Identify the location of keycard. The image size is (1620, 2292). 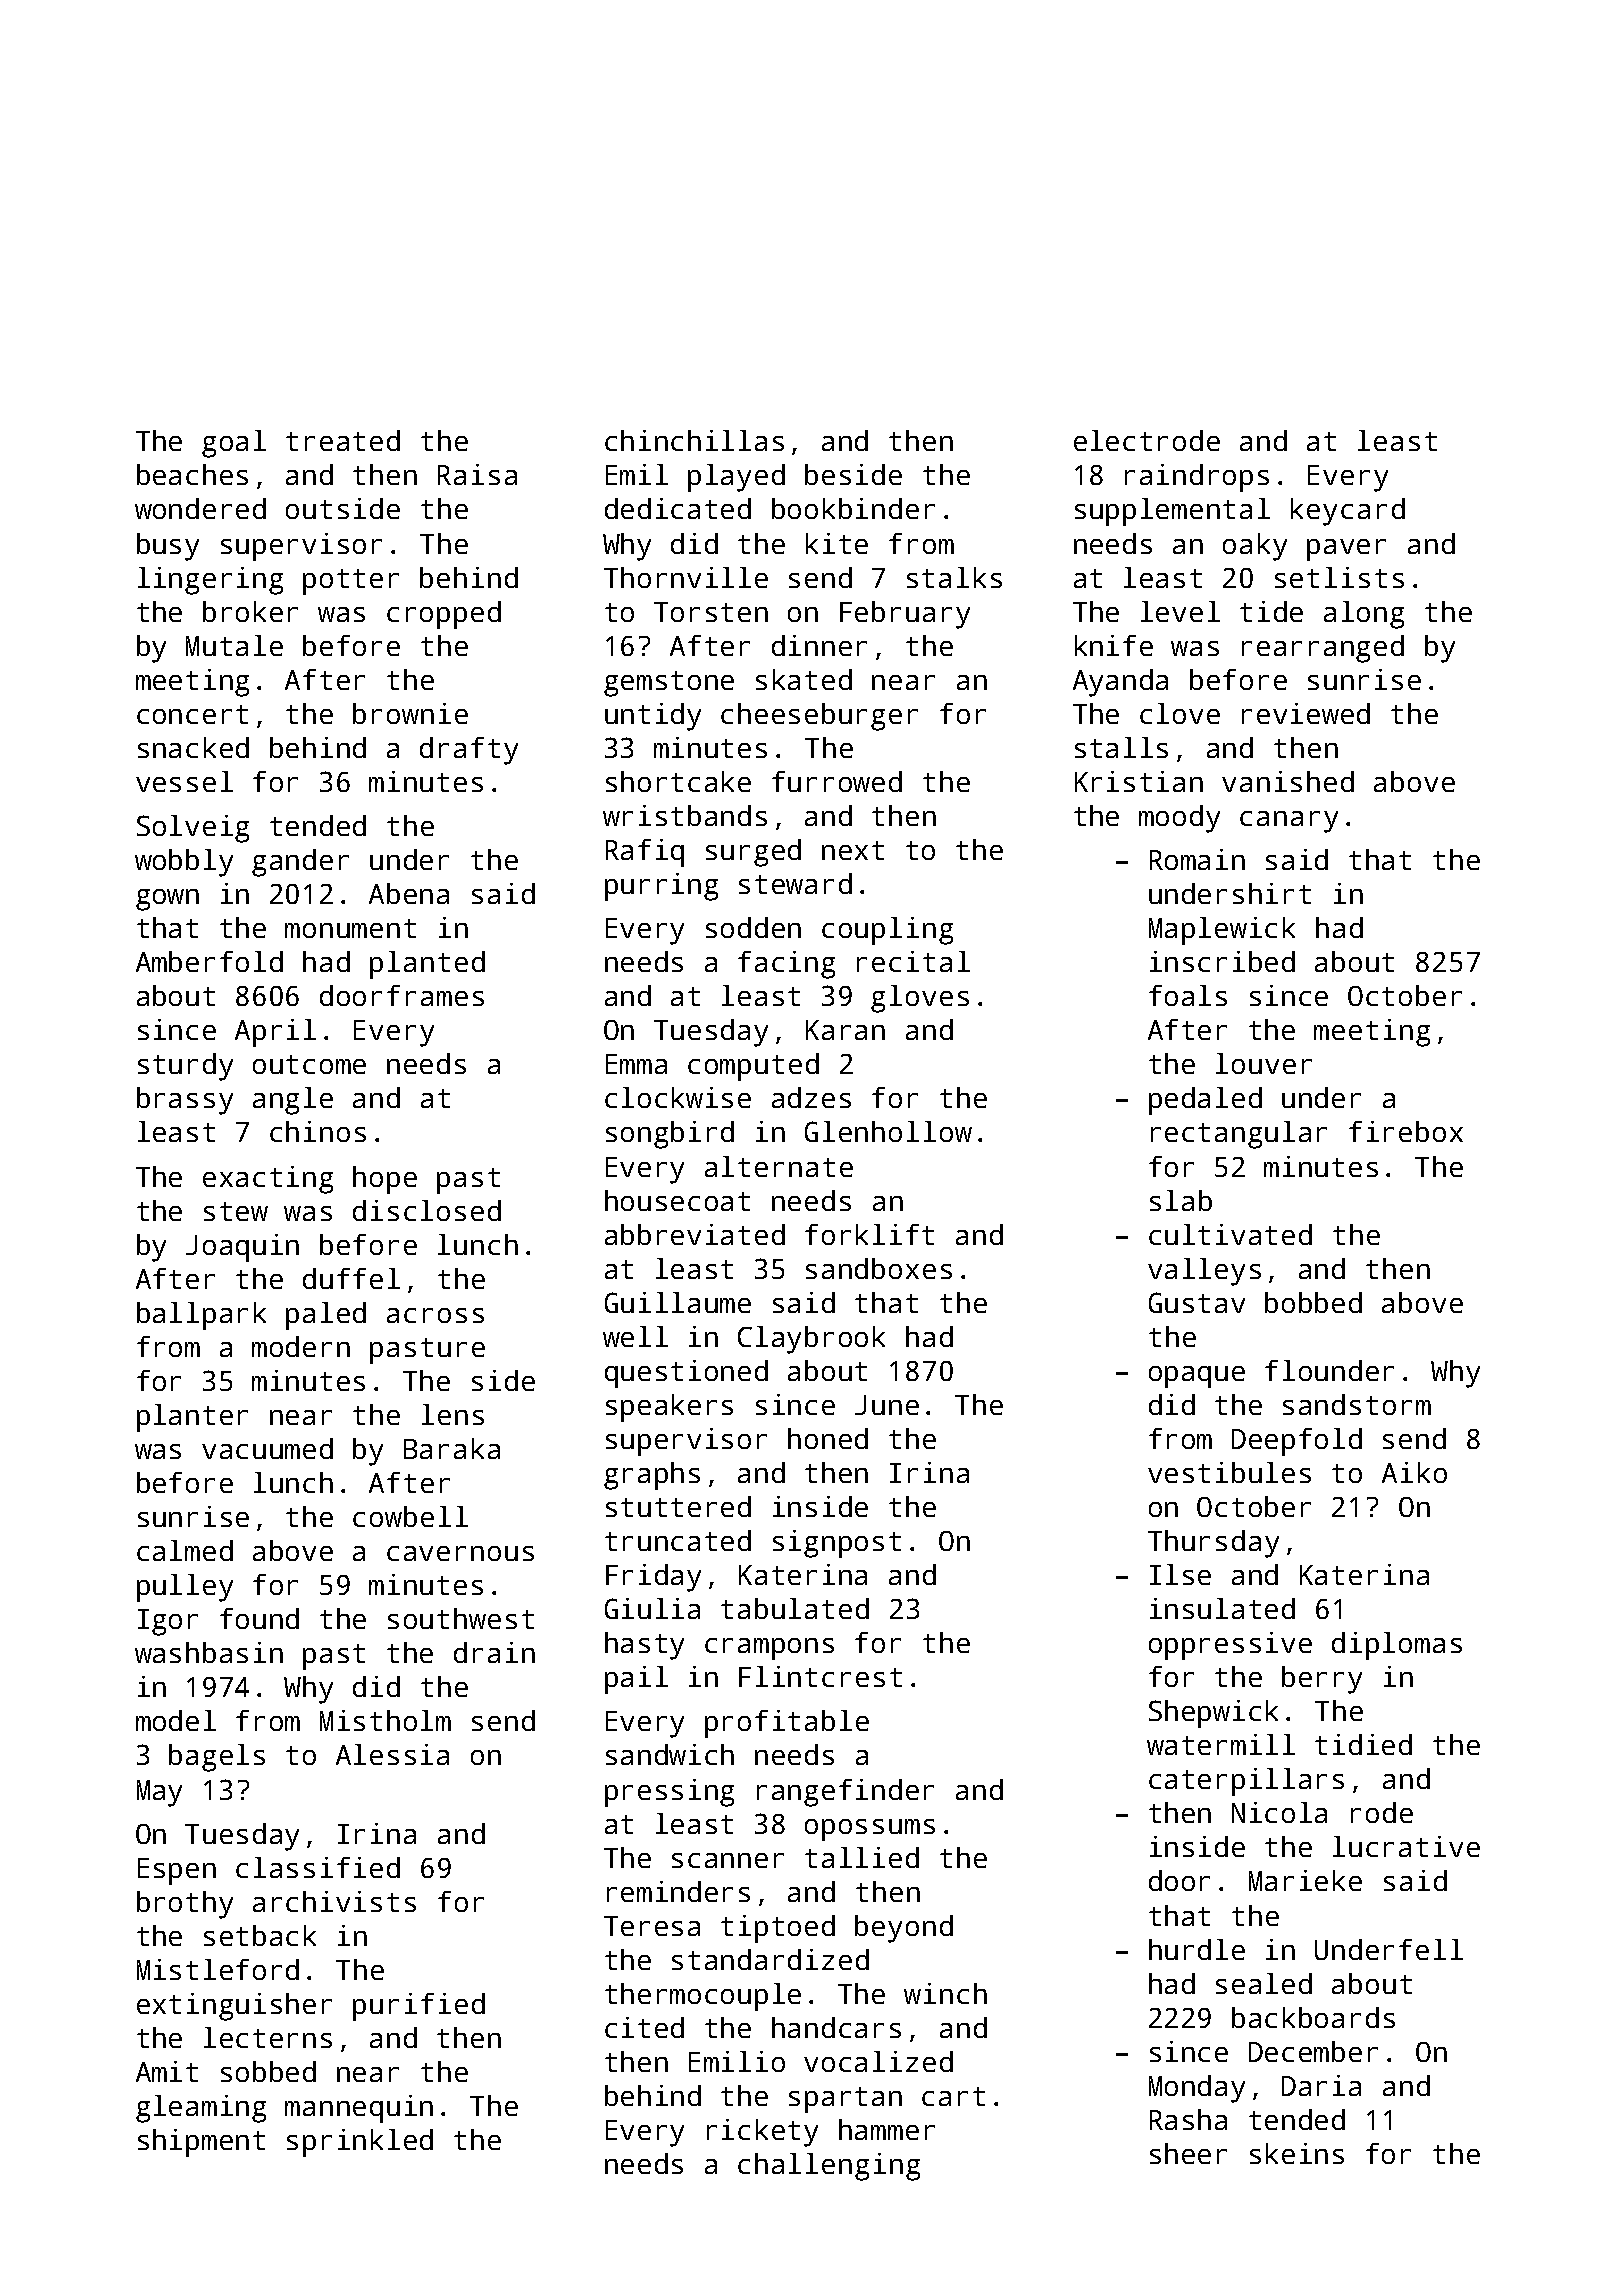
(1348, 512).
